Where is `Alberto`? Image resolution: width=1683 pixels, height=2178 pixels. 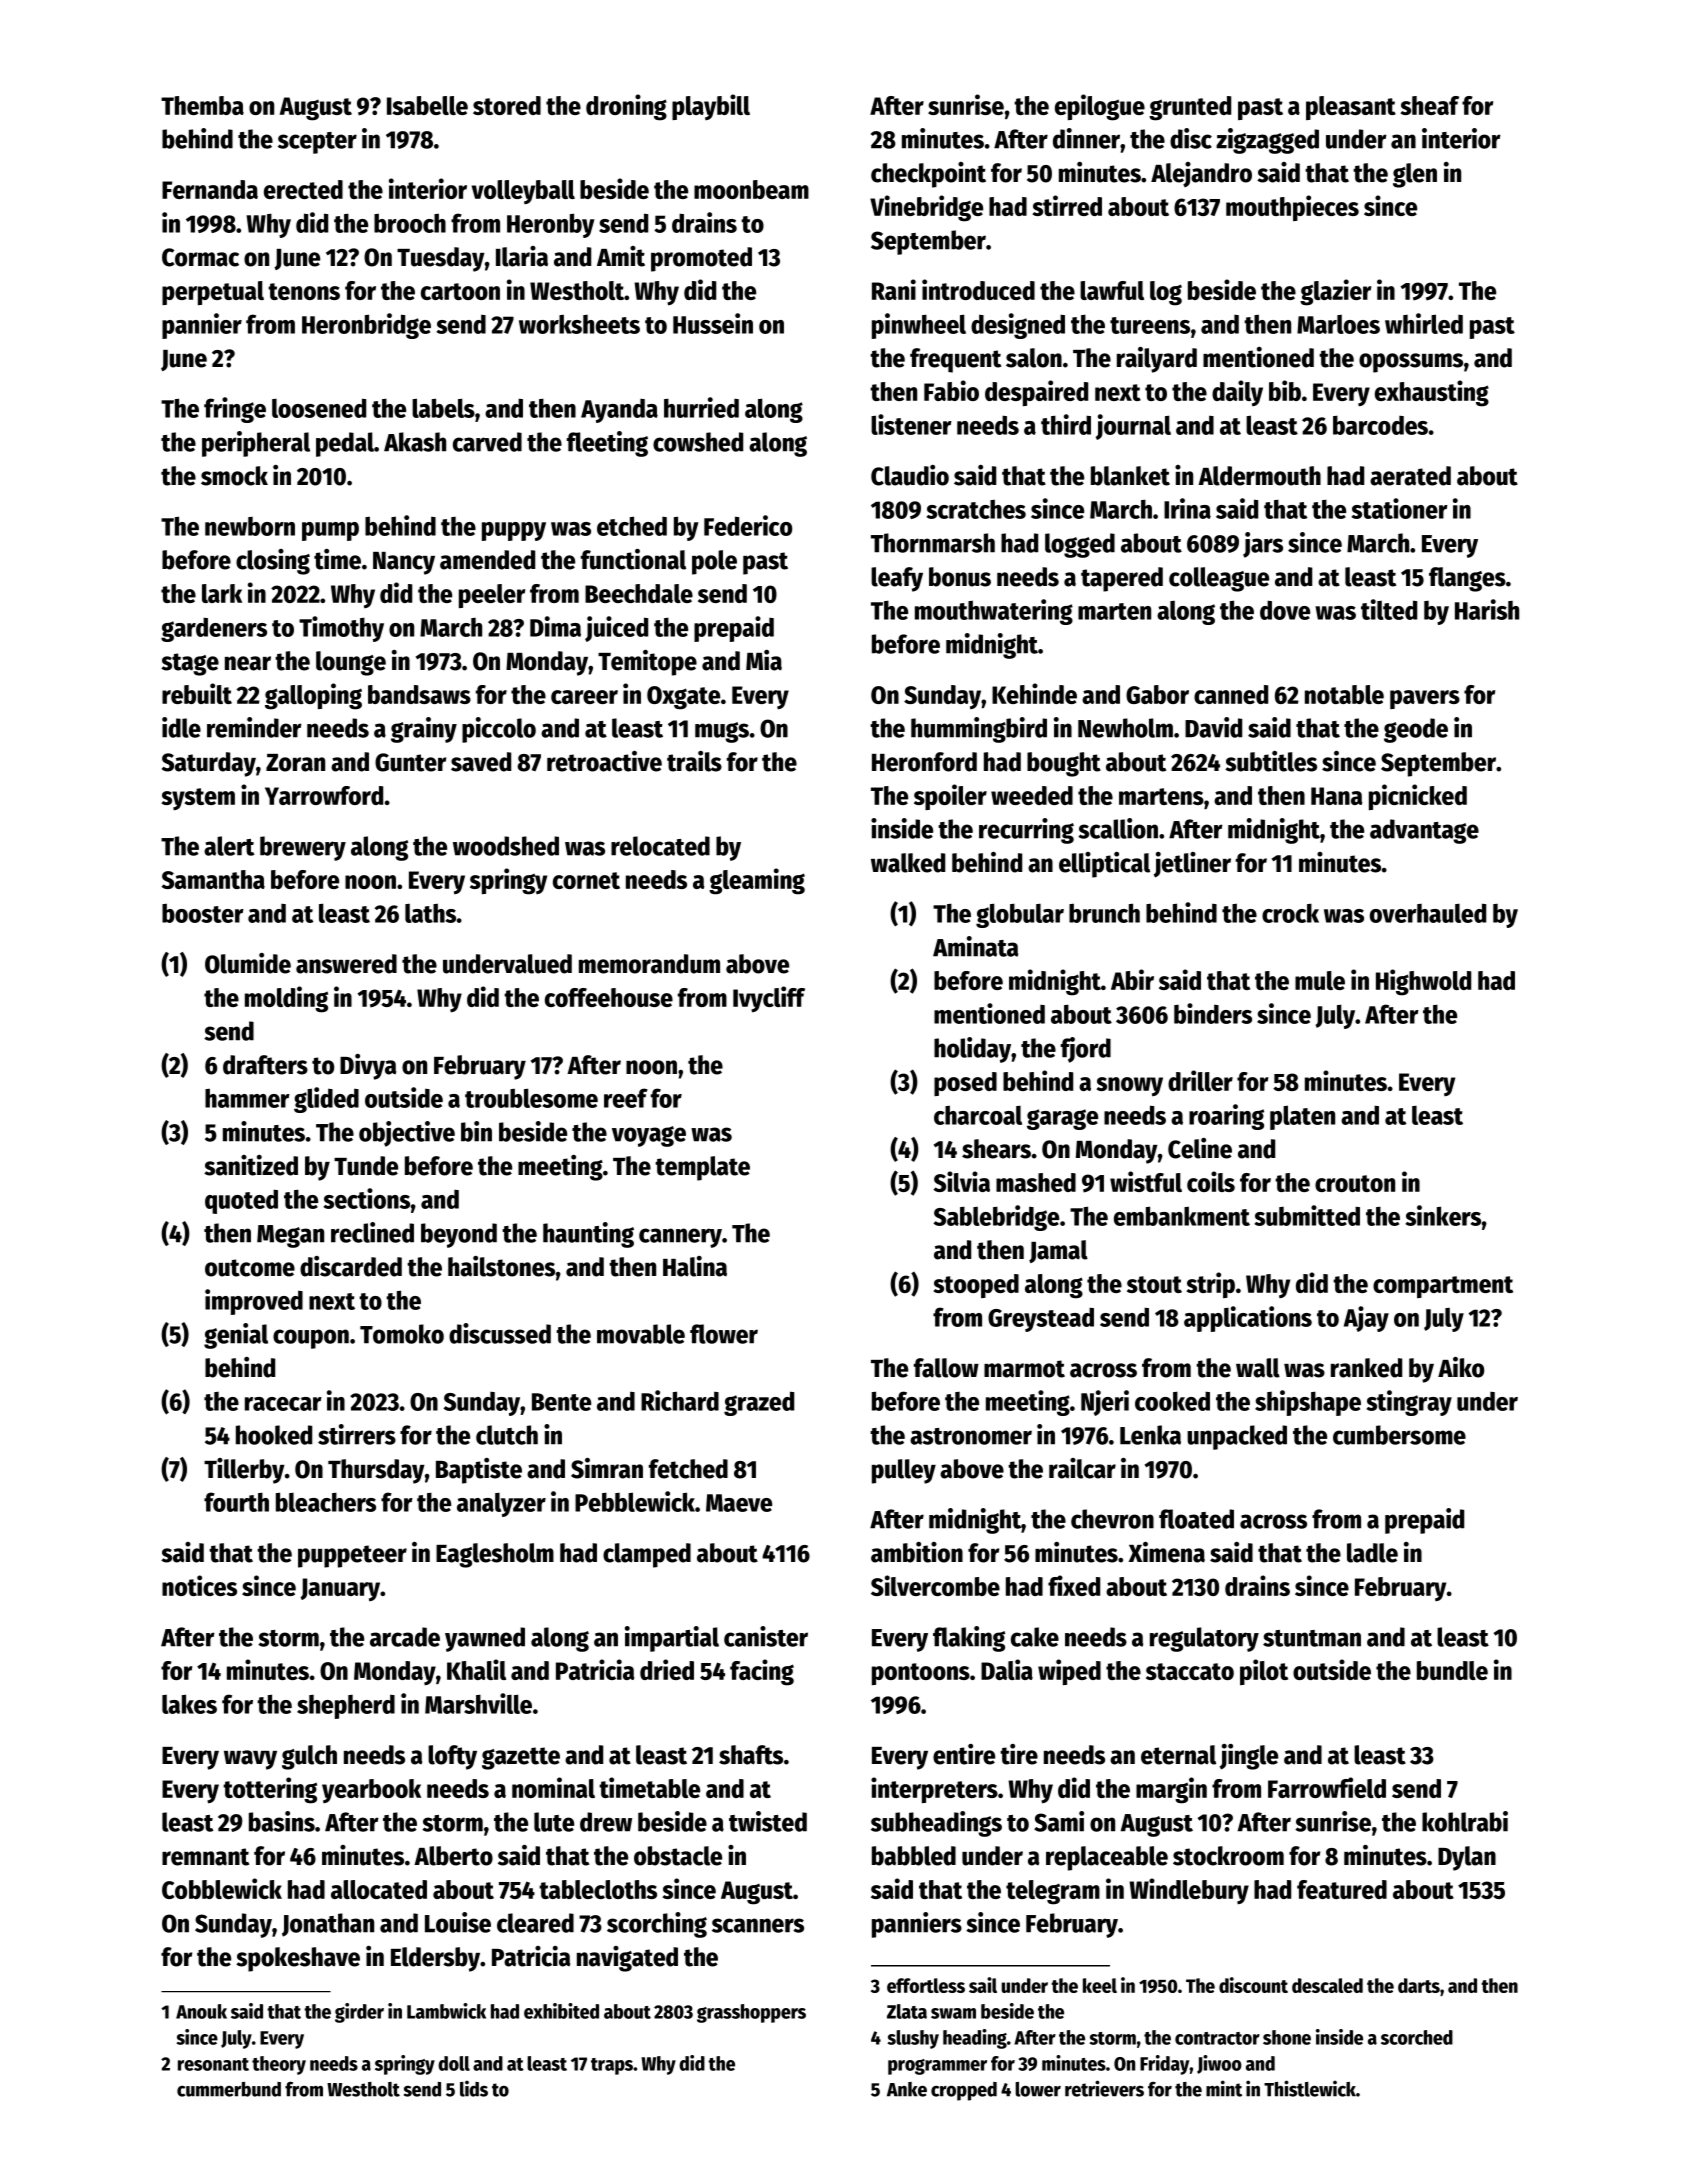 Alberto is located at coordinates (453, 1856).
